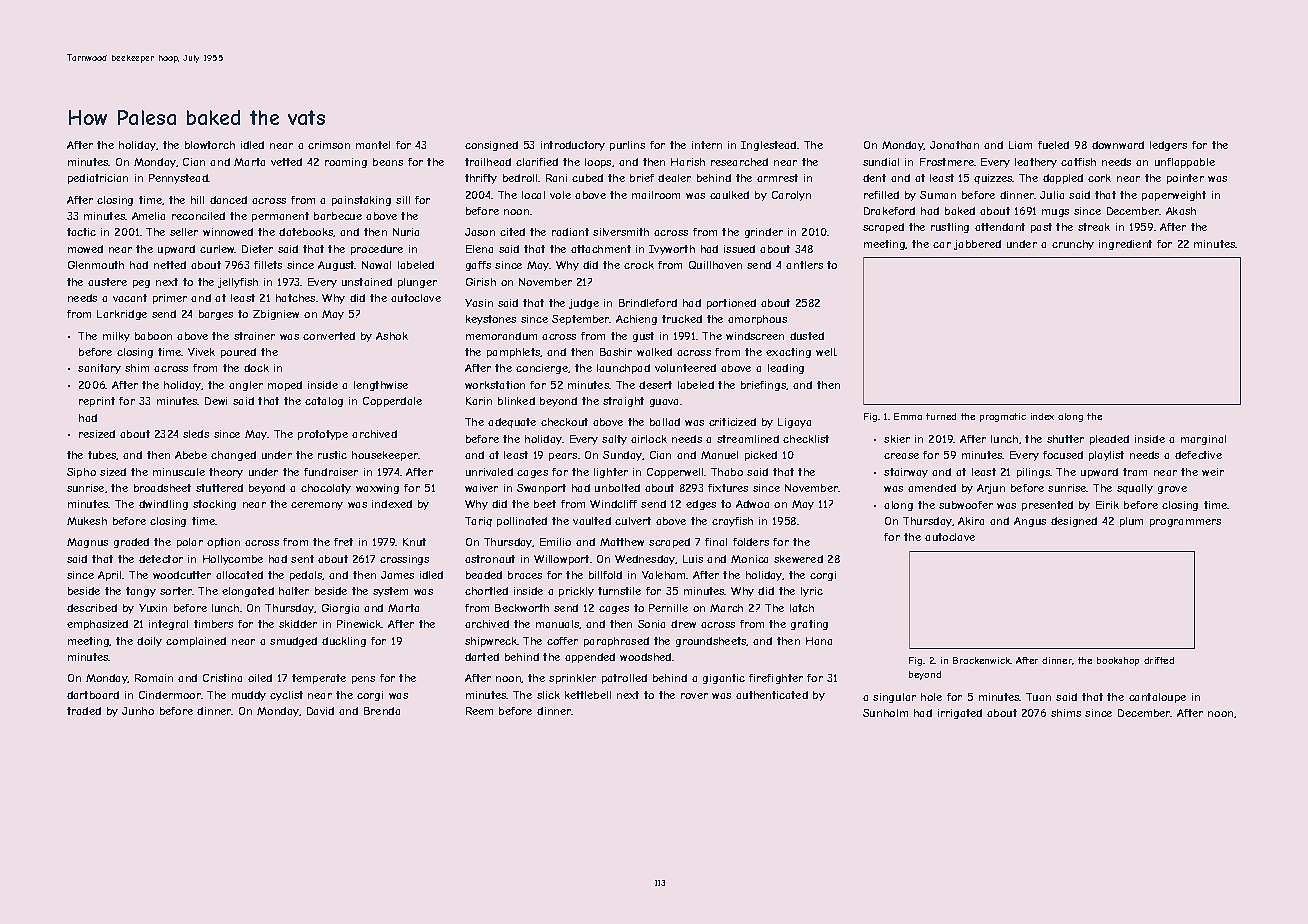 The height and width of the image is (924, 1308). What do you see at coordinates (707, 145) in the image?
I see `intern` at bounding box center [707, 145].
